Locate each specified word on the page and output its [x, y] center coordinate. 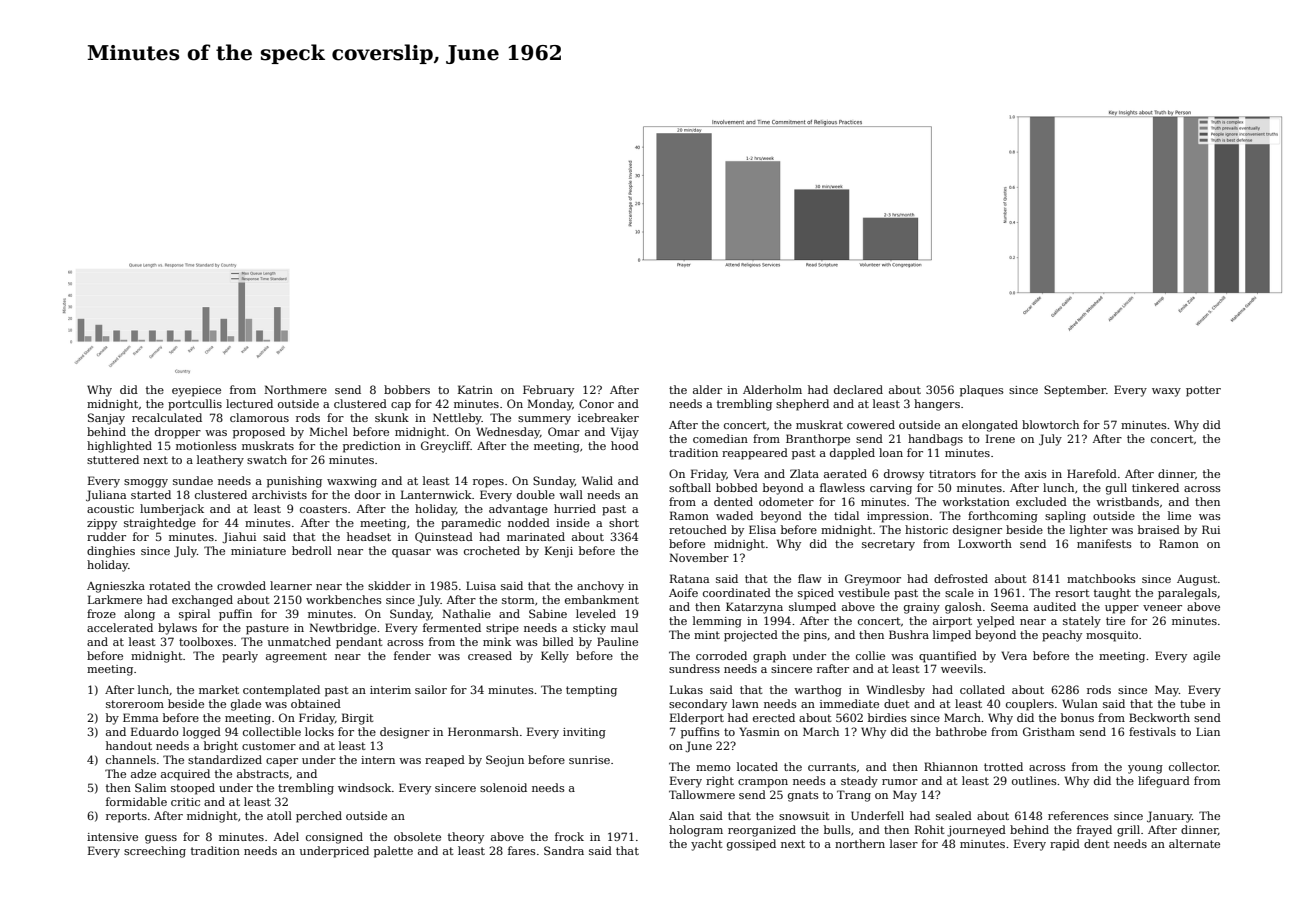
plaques [982, 391]
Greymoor [873, 580]
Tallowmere [702, 794]
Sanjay [106, 419]
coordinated [737, 592]
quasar [411, 553]
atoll [279, 815]
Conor [596, 403]
